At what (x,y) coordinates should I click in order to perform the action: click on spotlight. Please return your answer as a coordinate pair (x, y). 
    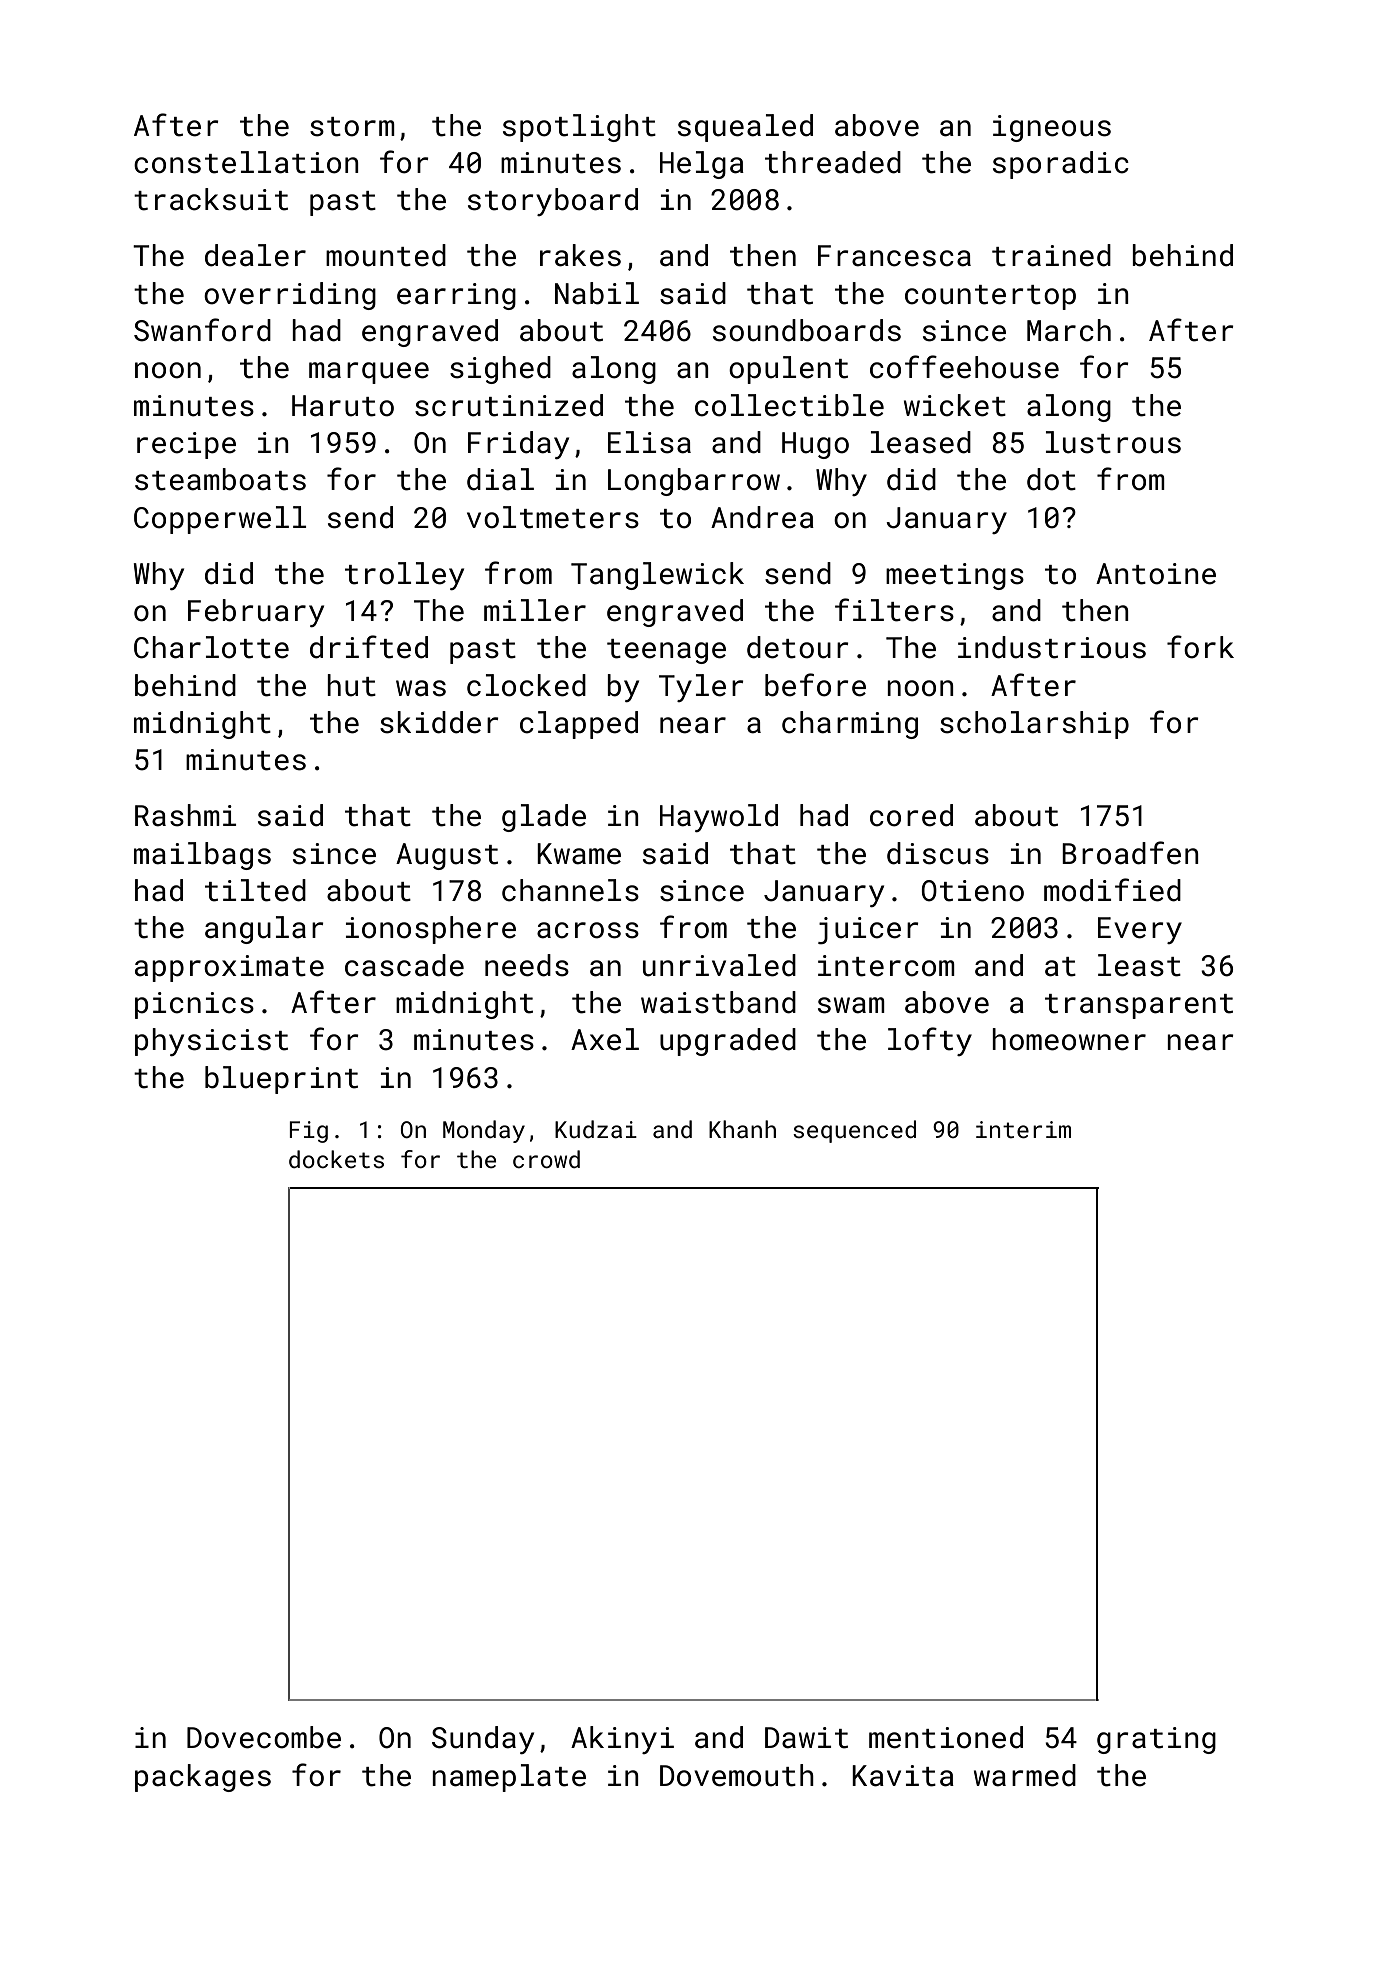
    Looking at the image, I should click on (579, 128).
